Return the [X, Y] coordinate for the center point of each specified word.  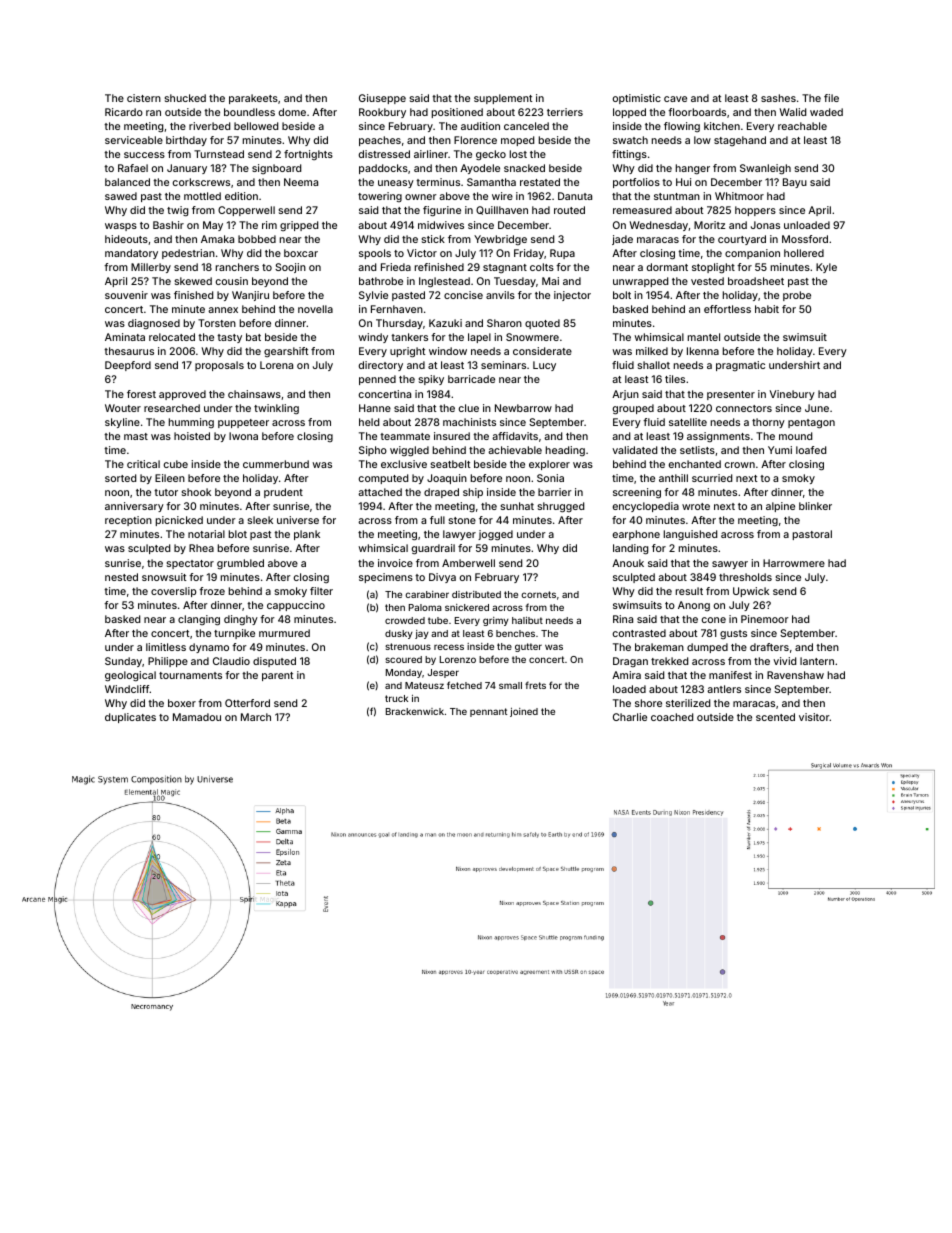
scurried [712, 478]
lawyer [459, 535]
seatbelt [451, 464]
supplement [503, 99]
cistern [144, 98]
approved [182, 395]
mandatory [131, 254]
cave [675, 99]
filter [321, 591]
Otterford [247, 703]
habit [767, 309]
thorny [768, 423]
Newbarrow [523, 408]
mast [136, 436]
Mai [550, 281]
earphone [636, 535]
